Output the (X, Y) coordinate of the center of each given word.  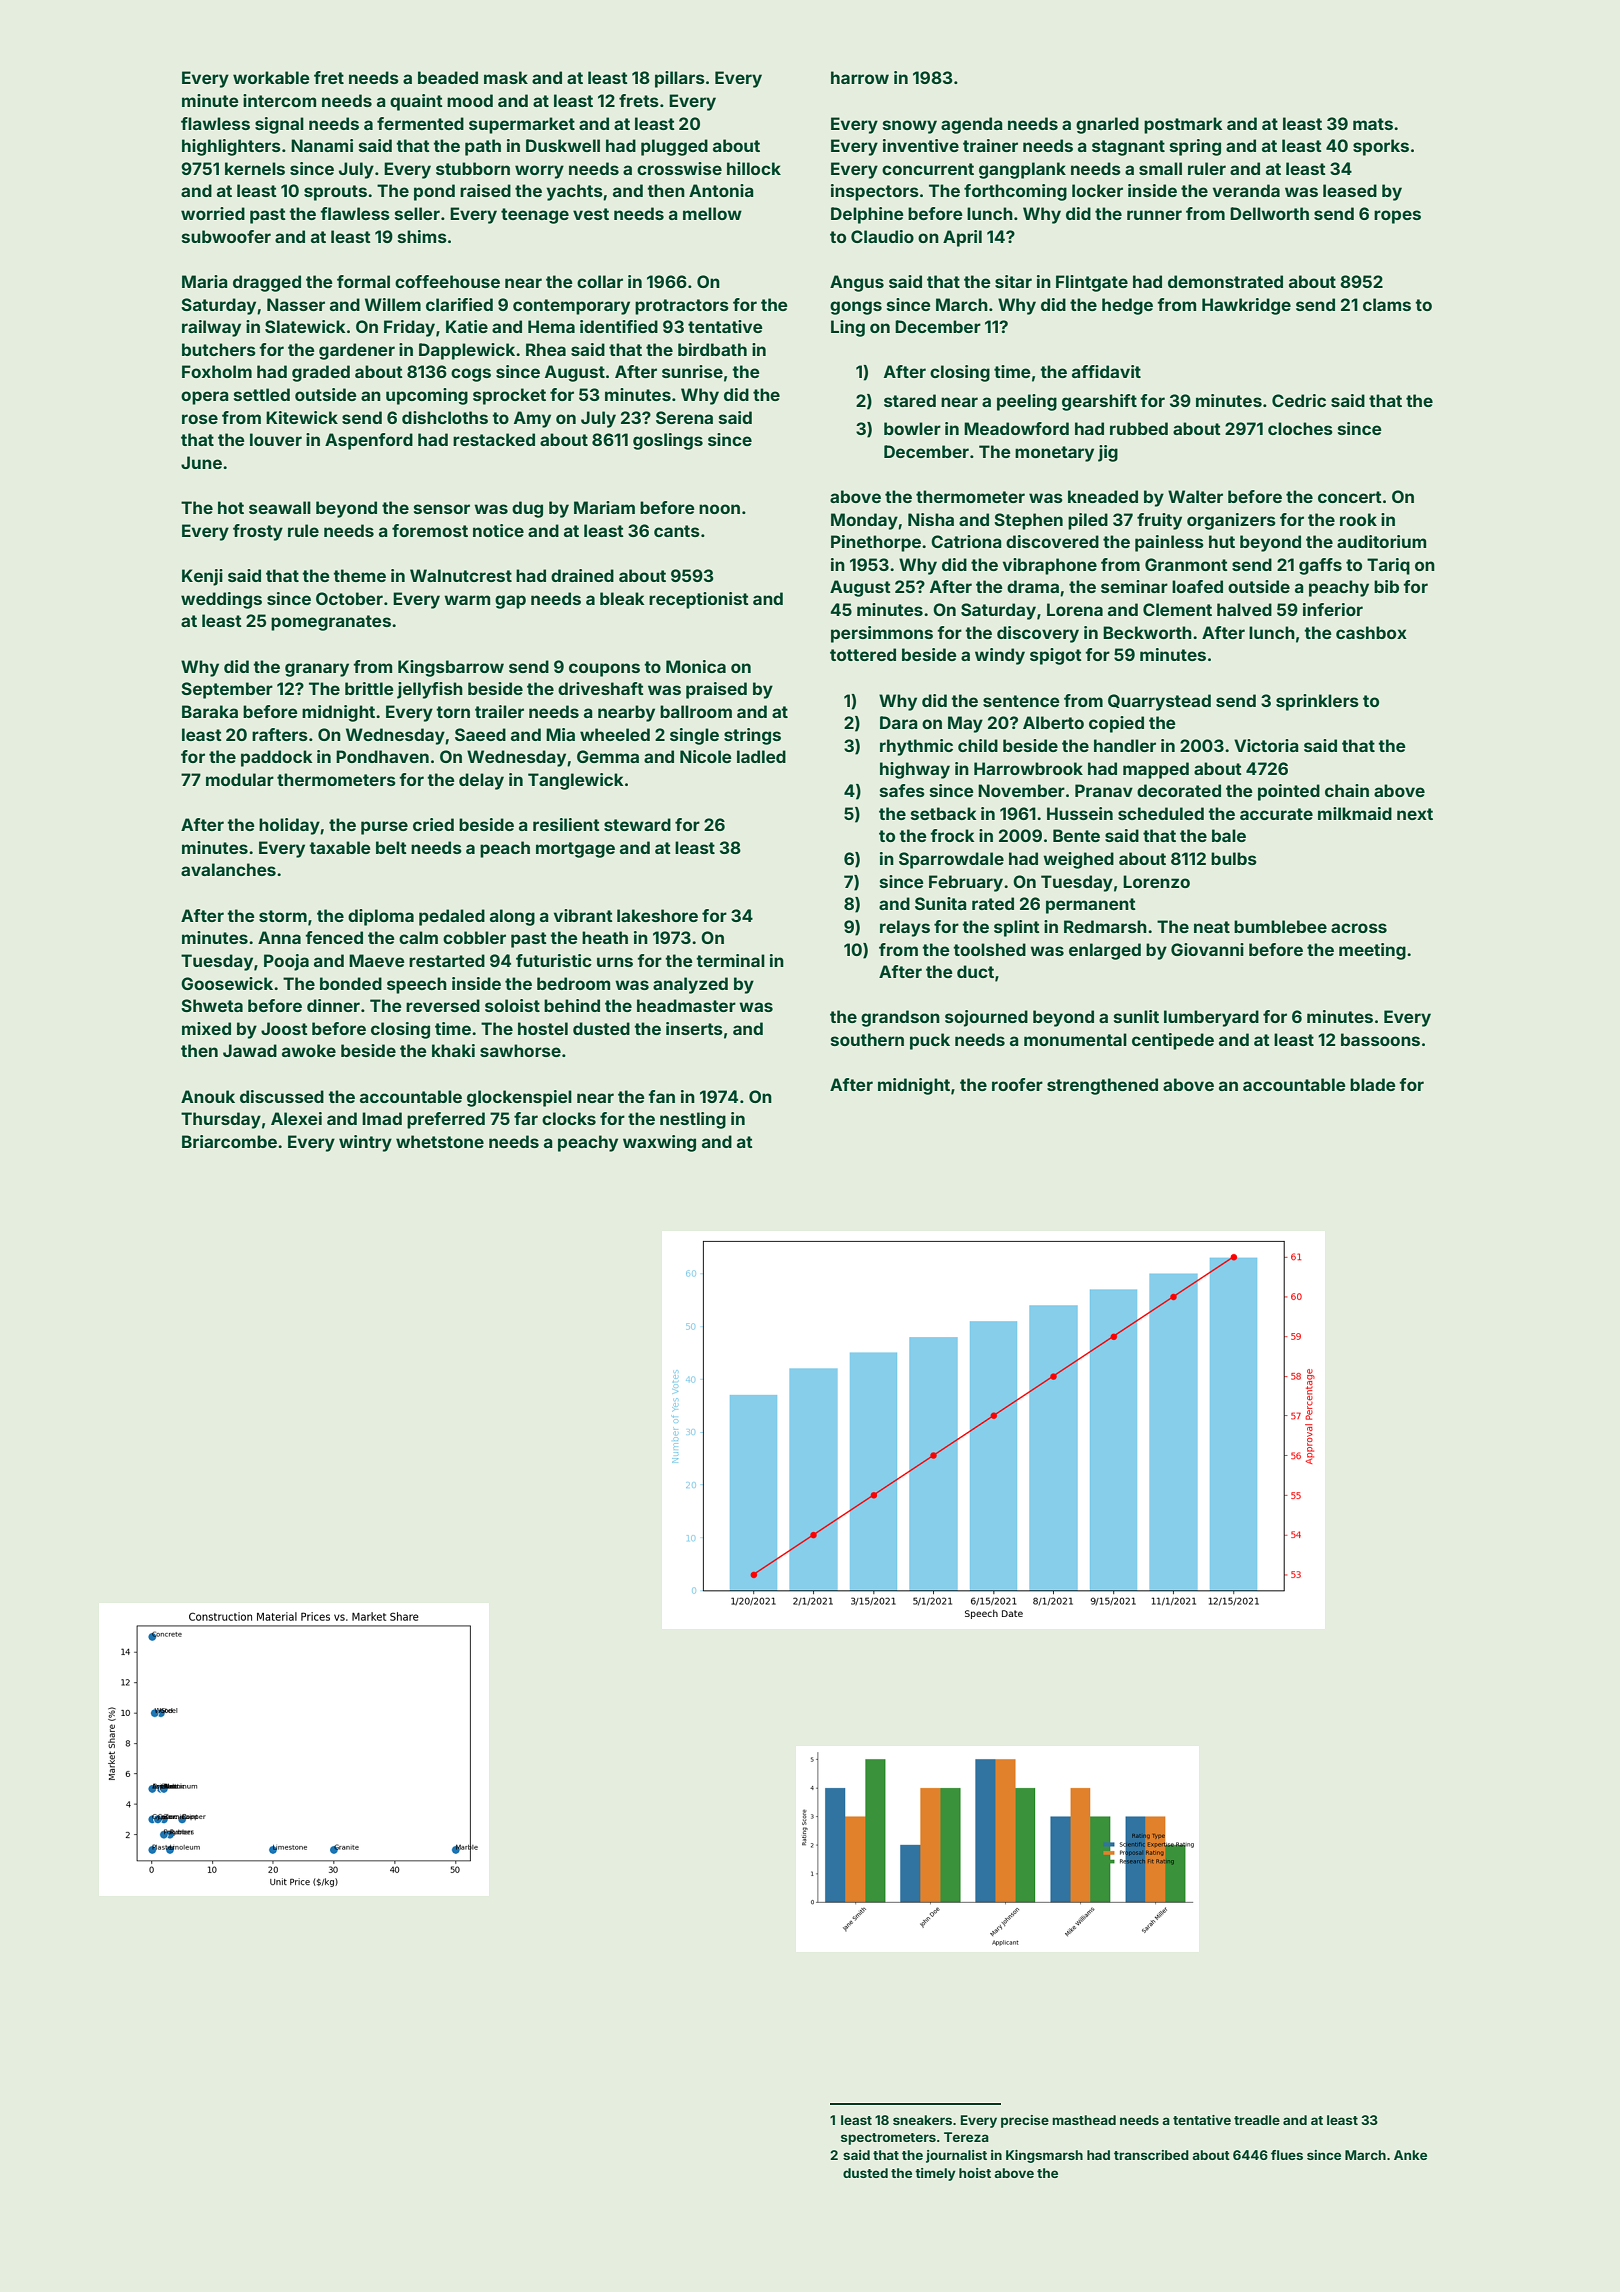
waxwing (659, 1143)
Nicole (706, 756)
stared (910, 400)
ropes (1397, 217)
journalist (956, 2156)
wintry (365, 1143)
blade (1373, 1084)
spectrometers (888, 2139)
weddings (221, 600)
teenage (535, 216)
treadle (1257, 2120)
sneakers (922, 2120)
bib (1386, 586)
